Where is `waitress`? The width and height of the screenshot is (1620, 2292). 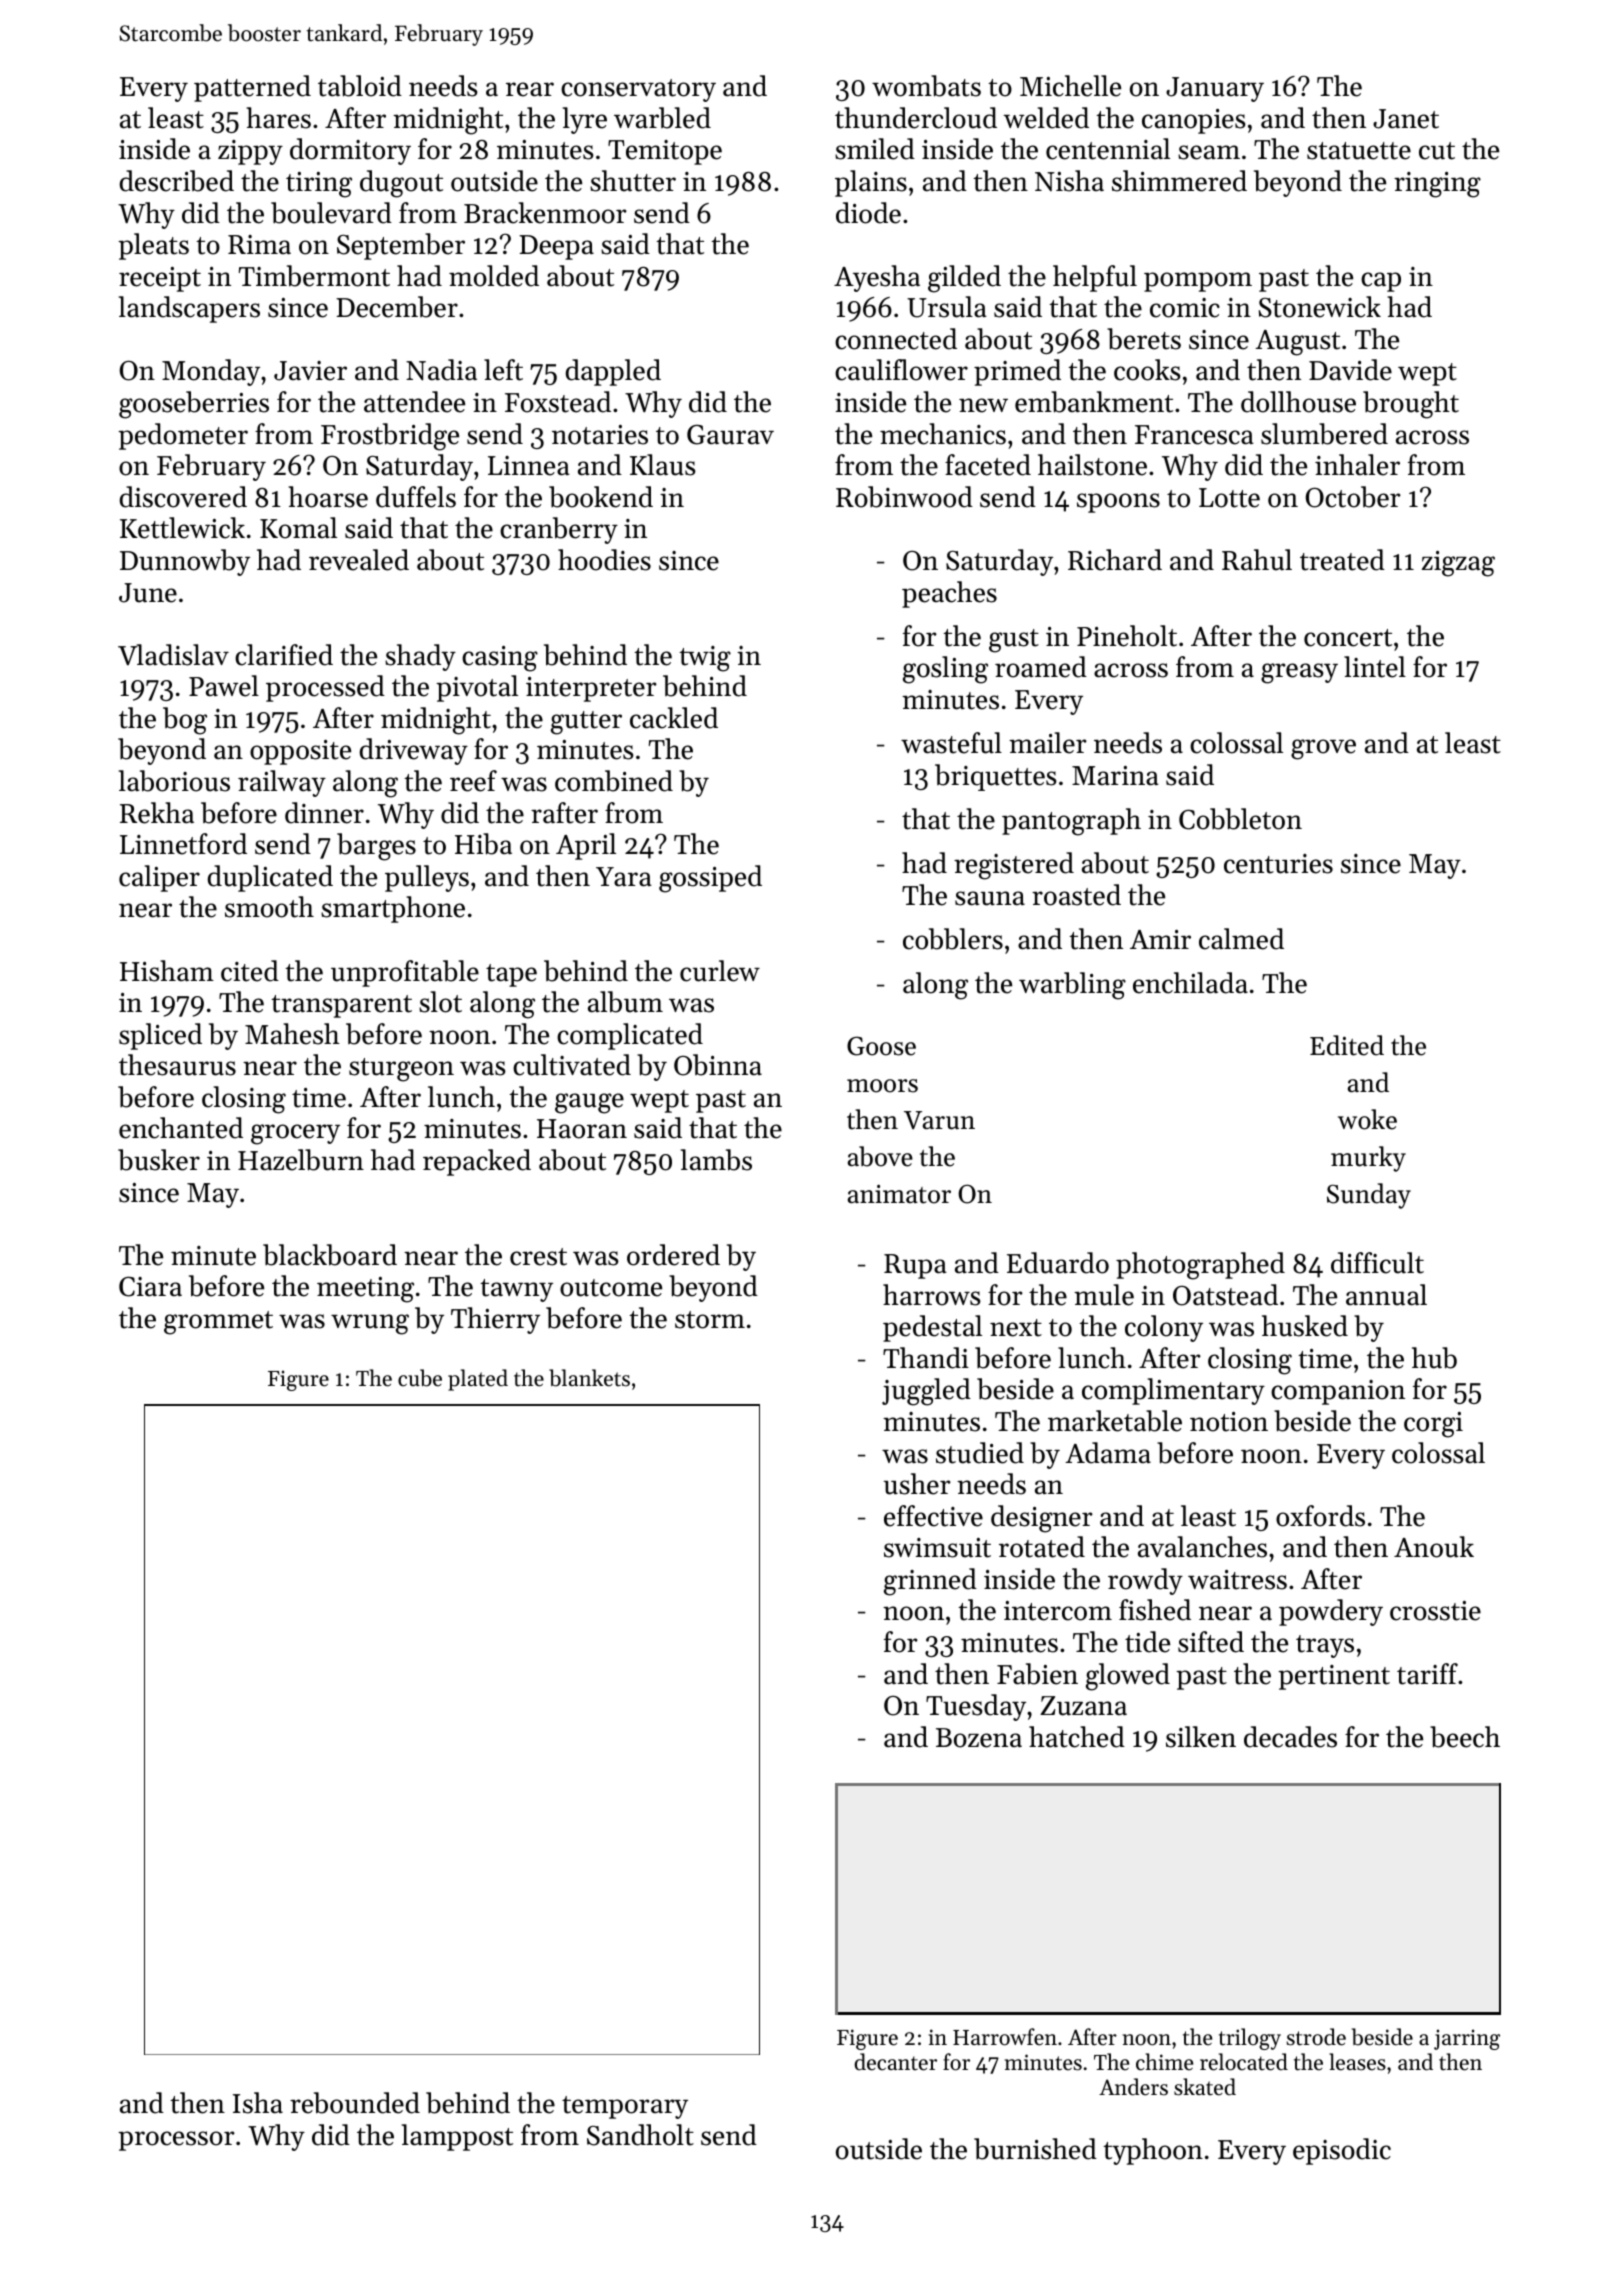 waitress is located at coordinates (1237, 1580).
